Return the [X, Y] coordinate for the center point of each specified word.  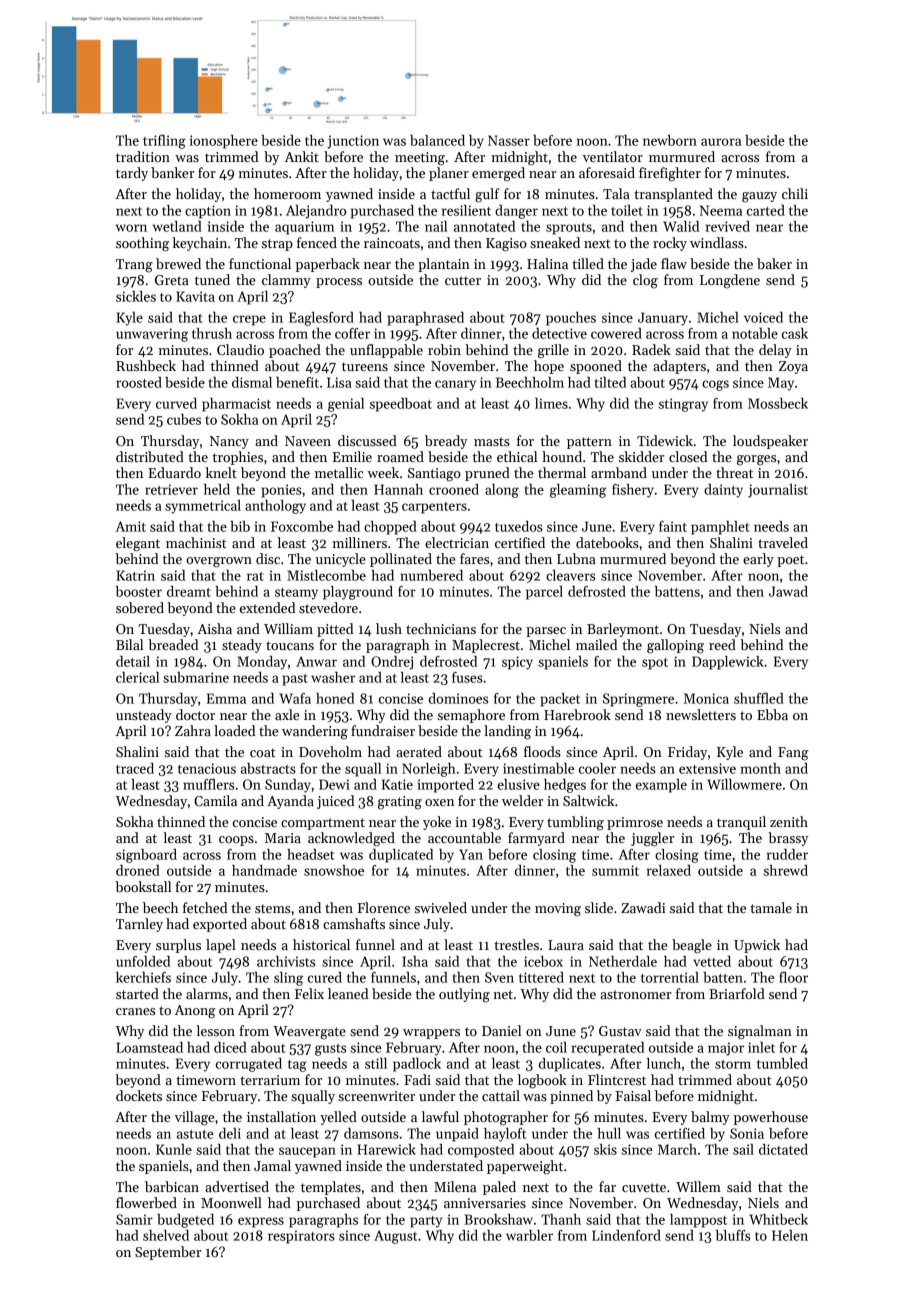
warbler [529, 1235]
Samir [134, 1219]
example [661, 786]
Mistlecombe [326, 575]
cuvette [644, 1187]
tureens [365, 366]
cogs [715, 385]
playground [358, 593]
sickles [136, 296]
